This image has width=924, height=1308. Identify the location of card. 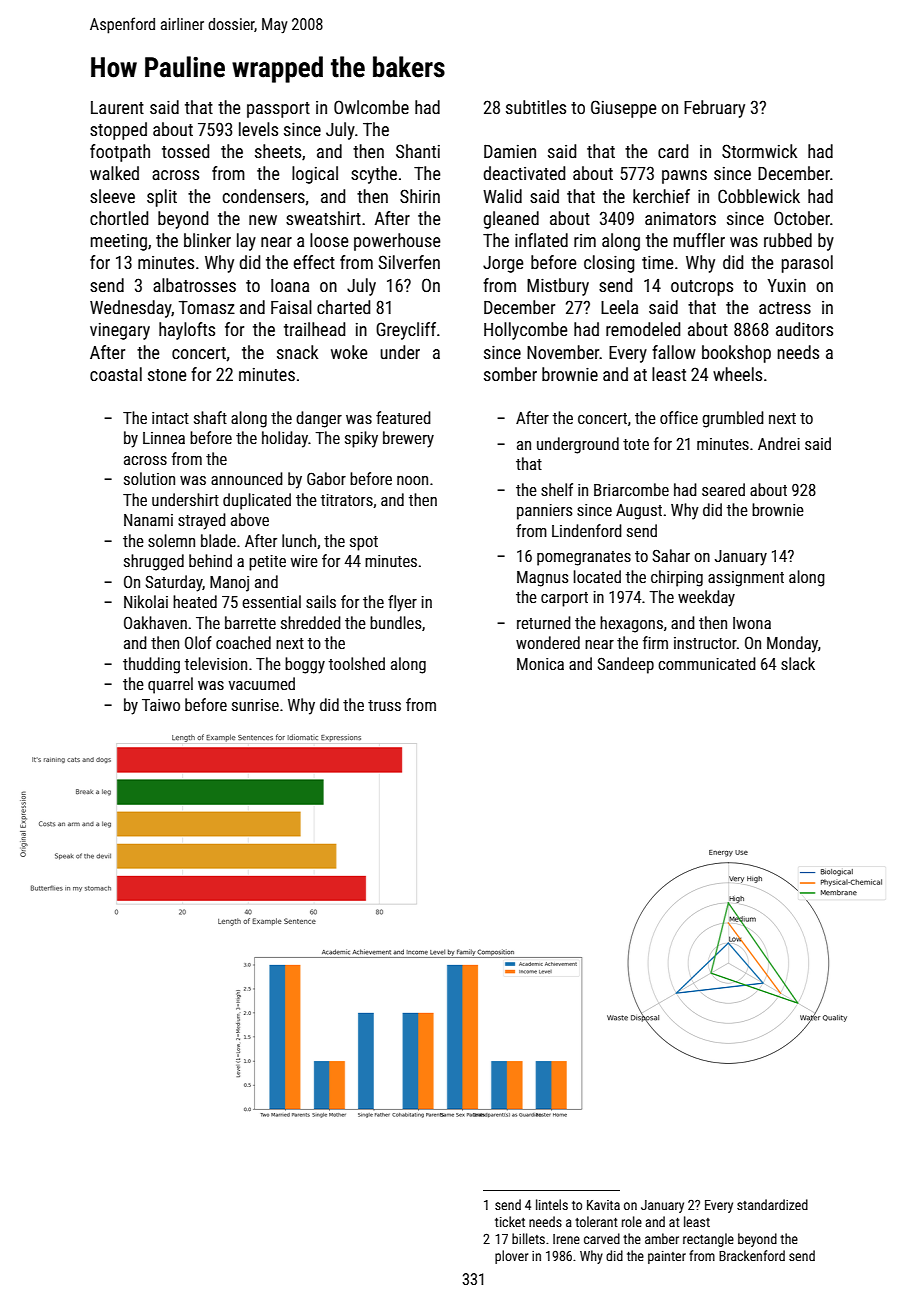
(673, 151).
